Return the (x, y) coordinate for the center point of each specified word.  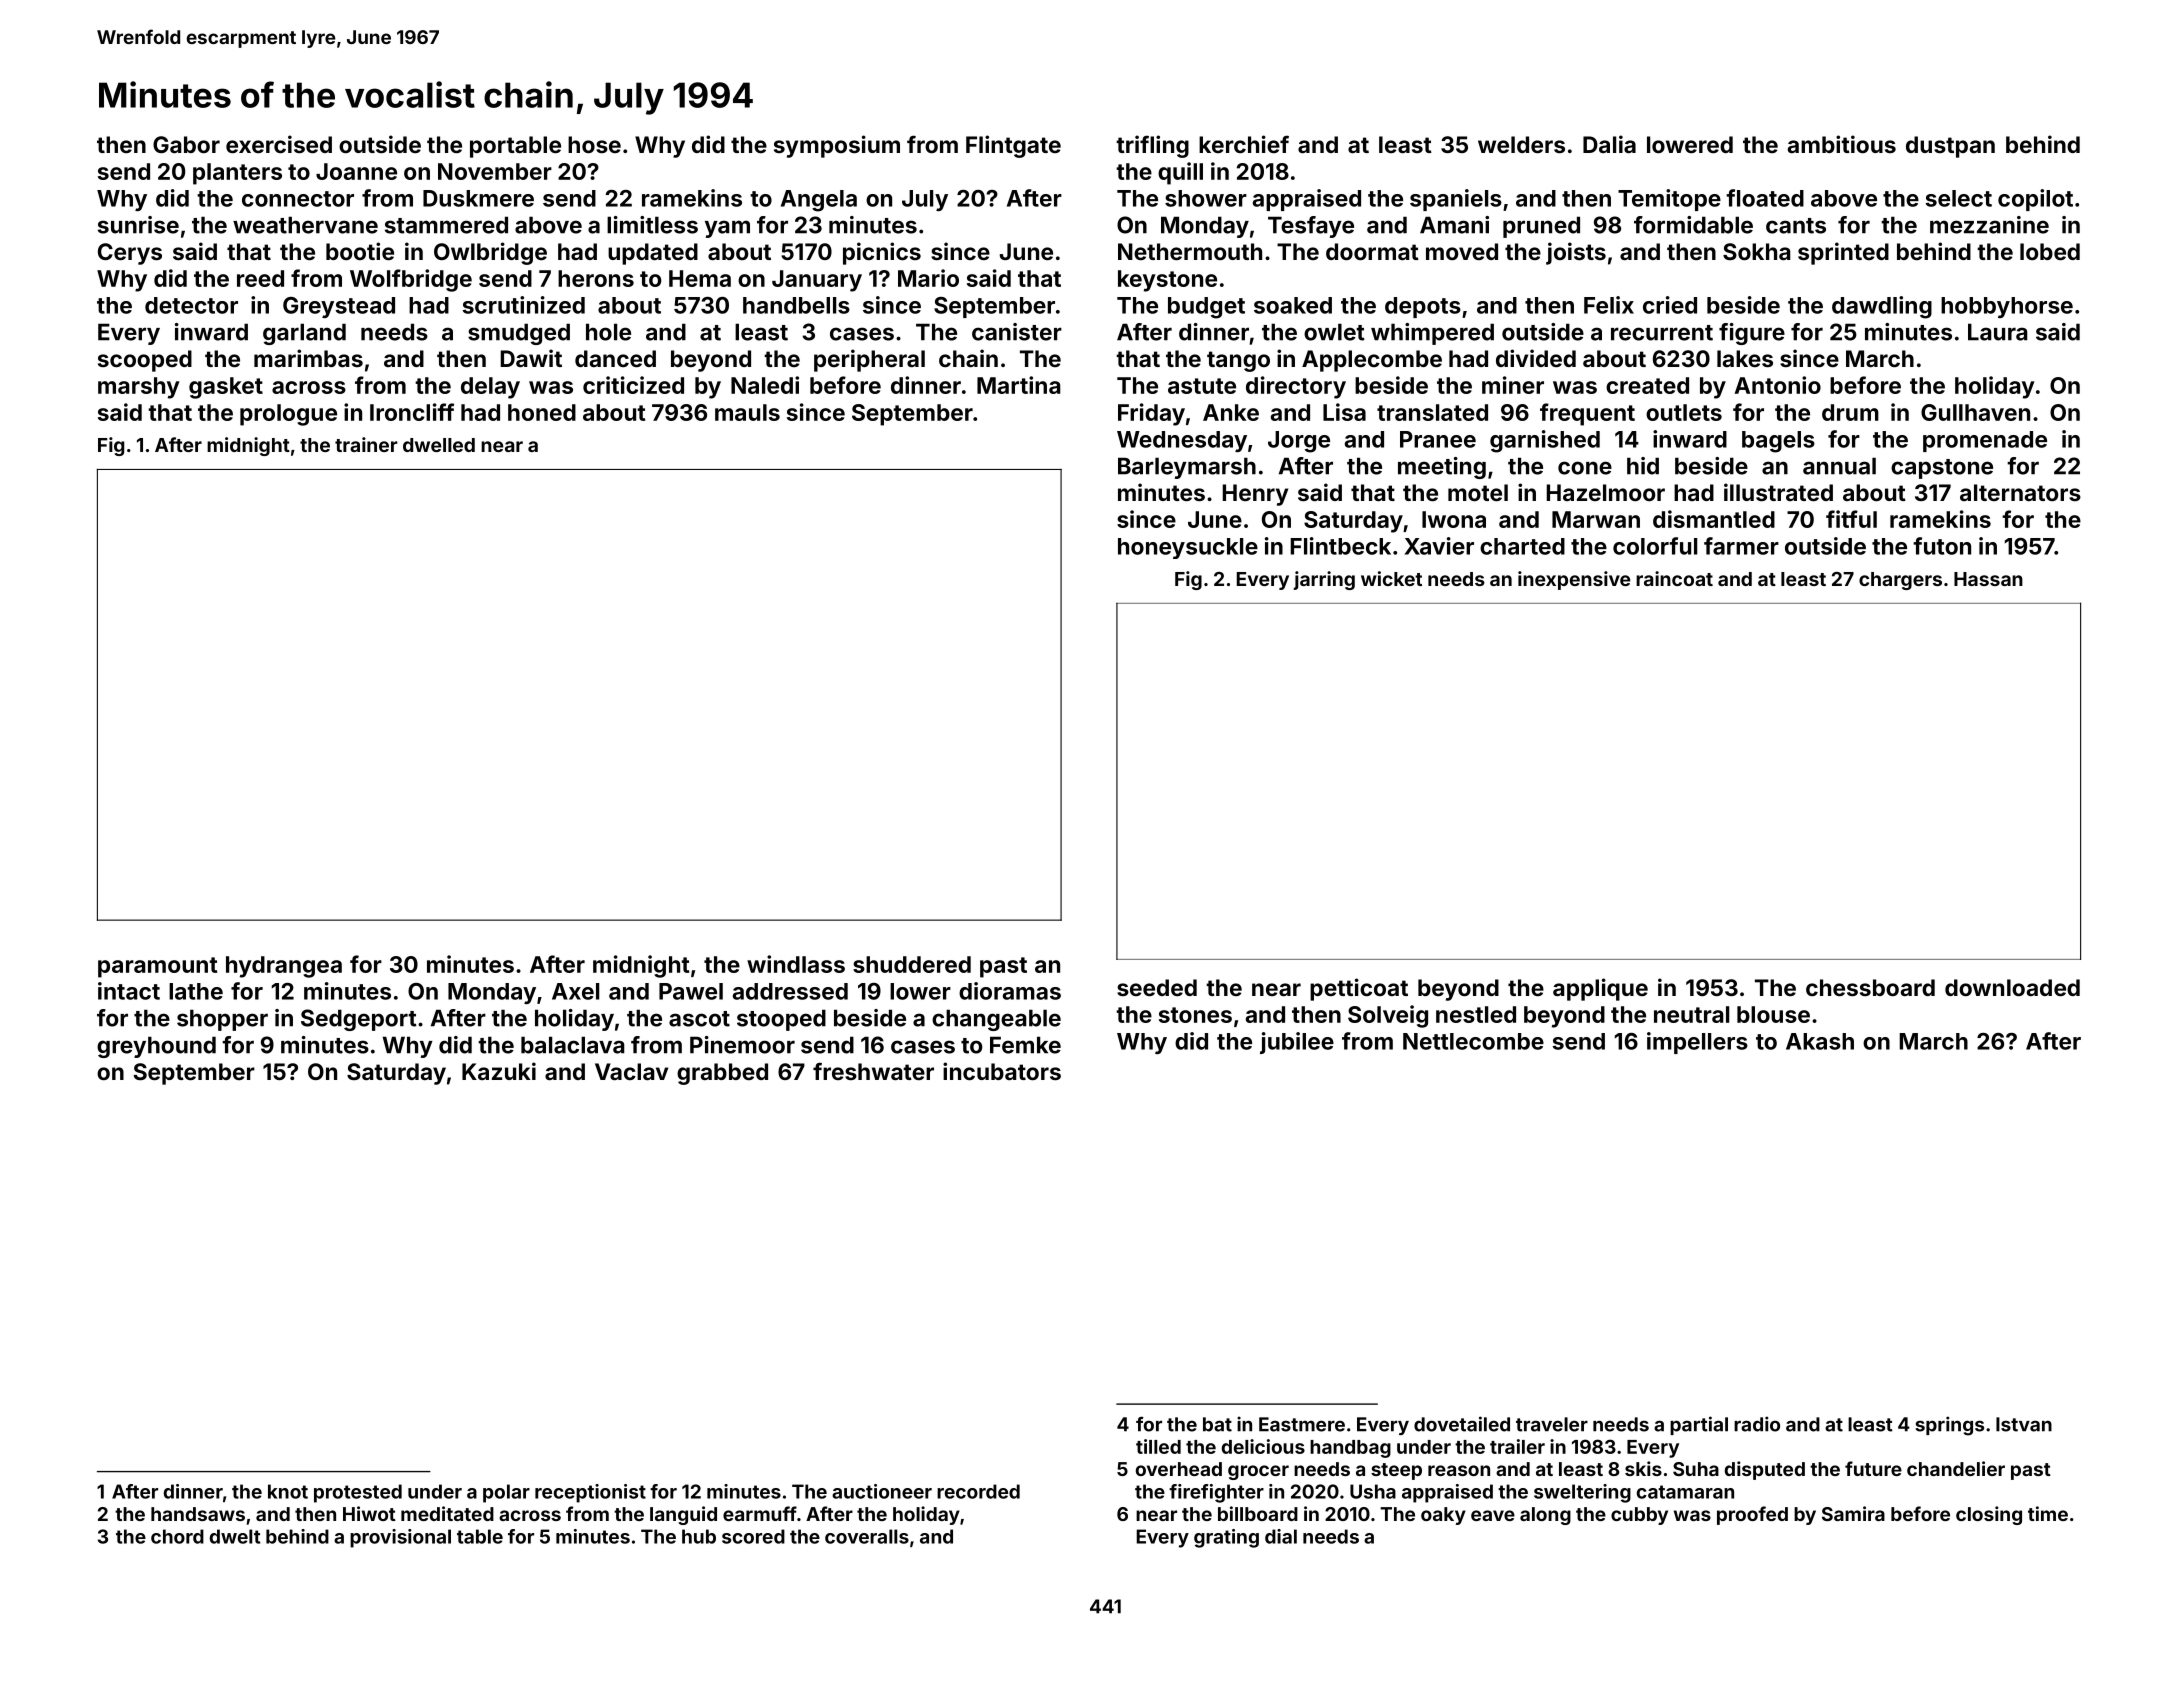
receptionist (590, 1493)
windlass (796, 964)
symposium (837, 146)
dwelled (439, 445)
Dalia (1609, 144)
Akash (1820, 1041)
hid (1643, 466)
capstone (1942, 469)
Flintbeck (1340, 546)
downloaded (2012, 987)
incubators (1002, 1071)
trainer (366, 444)
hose (594, 144)
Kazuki (499, 1071)
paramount (157, 967)
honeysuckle (1188, 548)
